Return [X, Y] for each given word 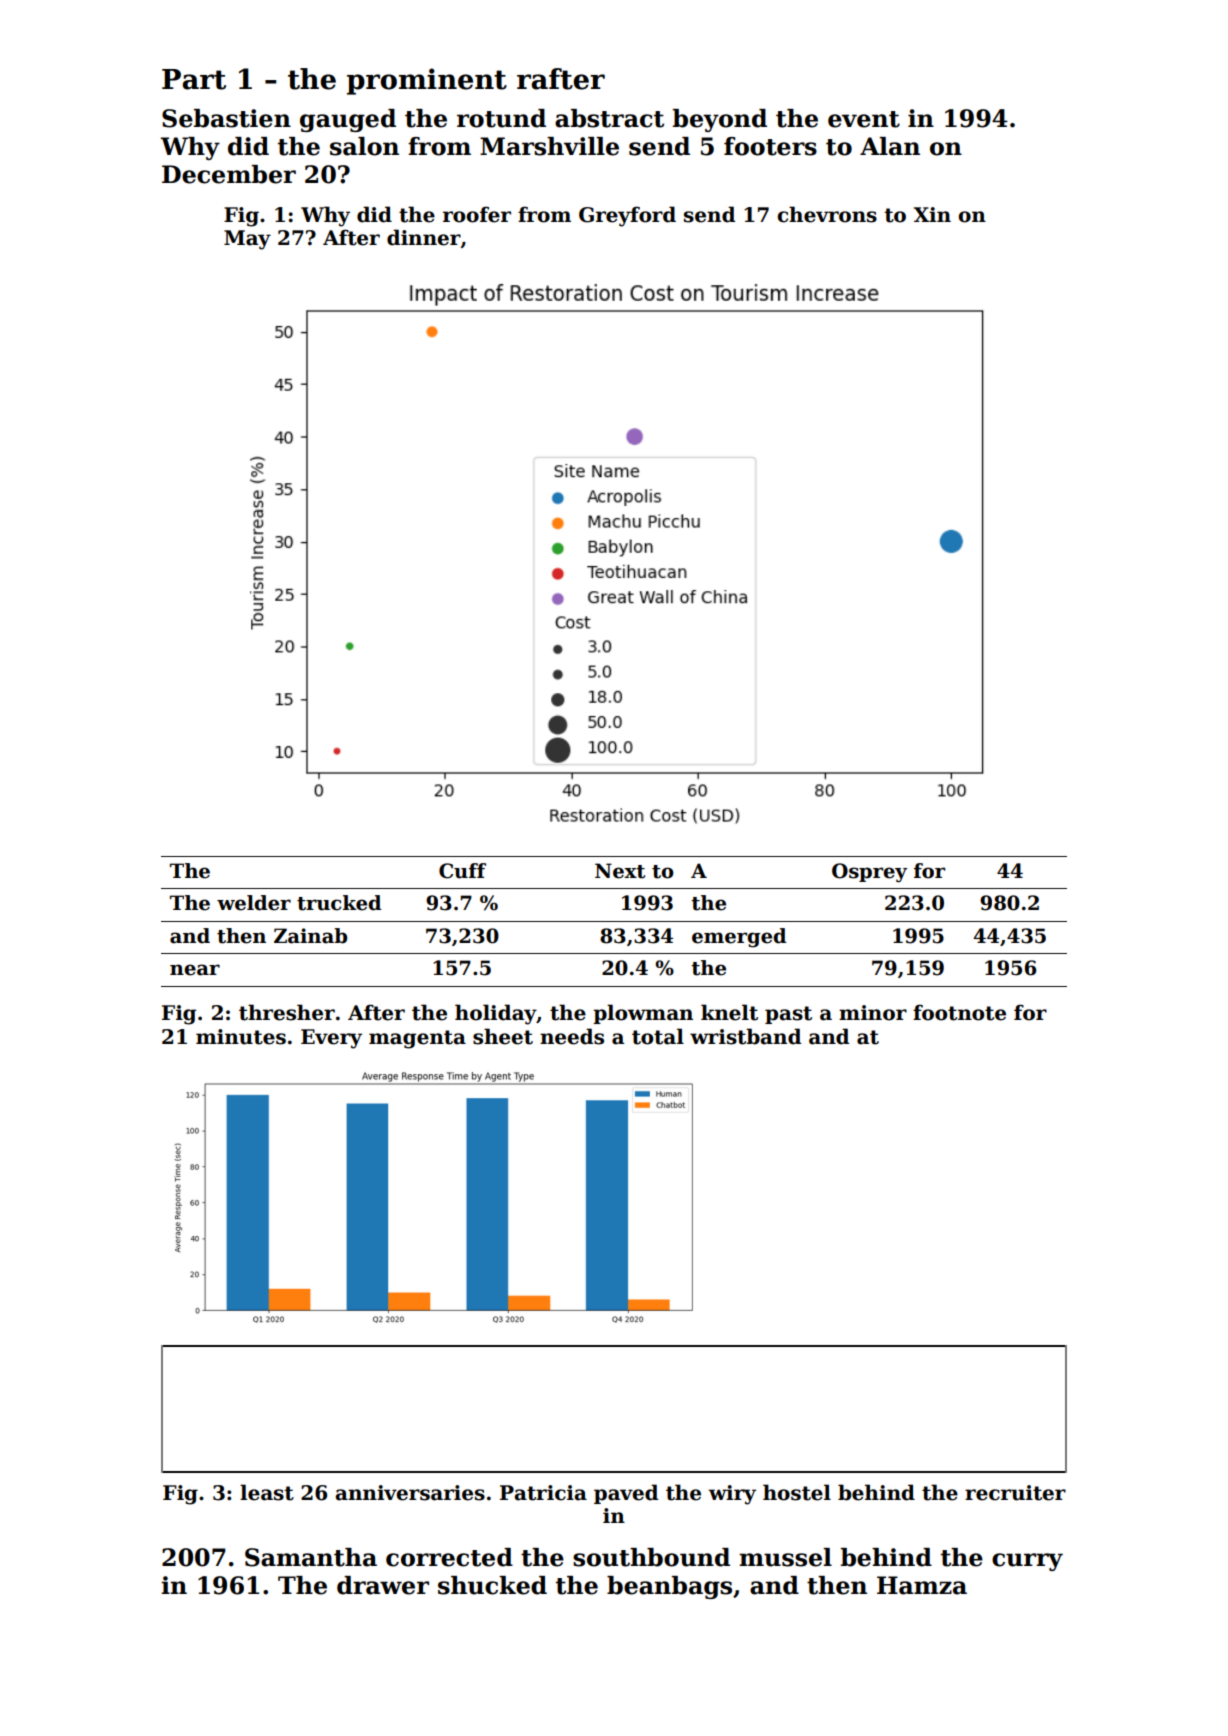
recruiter [1015, 1493]
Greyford [627, 216]
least [267, 1492]
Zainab [310, 936]
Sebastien [226, 118]
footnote [959, 1012]
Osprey [869, 873]
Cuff [462, 871]
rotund [501, 118]
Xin [932, 214]
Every [331, 1039]
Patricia [543, 1493]
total [658, 1036]
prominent [427, 81]
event [864, 119]
